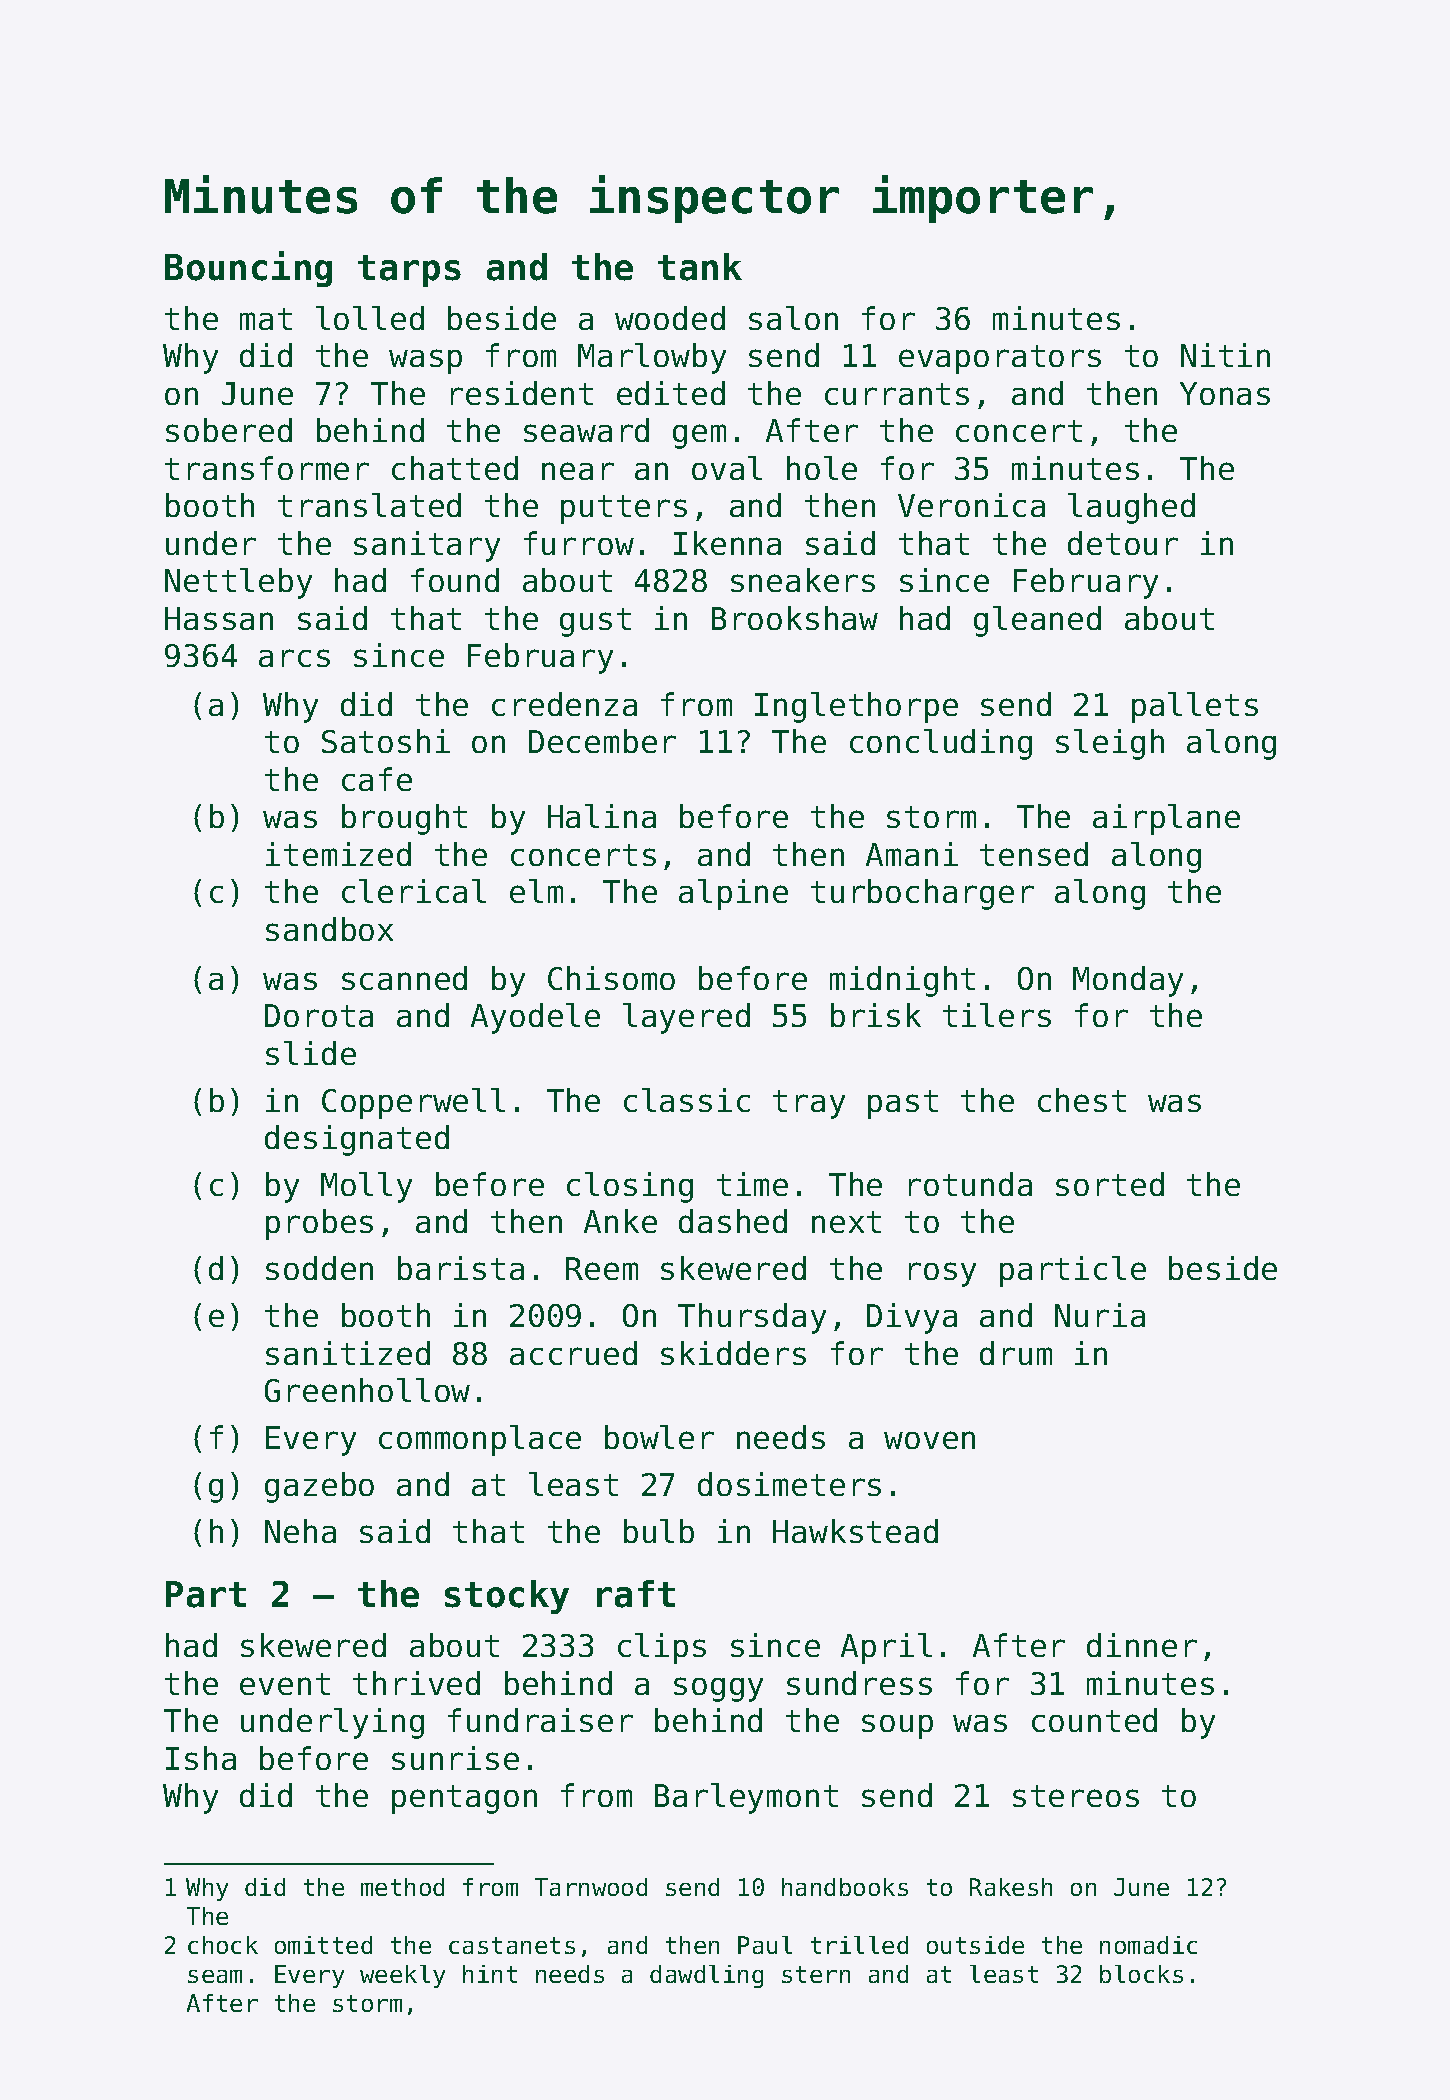 The height and width of the page is (2100, 1450). I want to click on tarps, so click(409, 271).
